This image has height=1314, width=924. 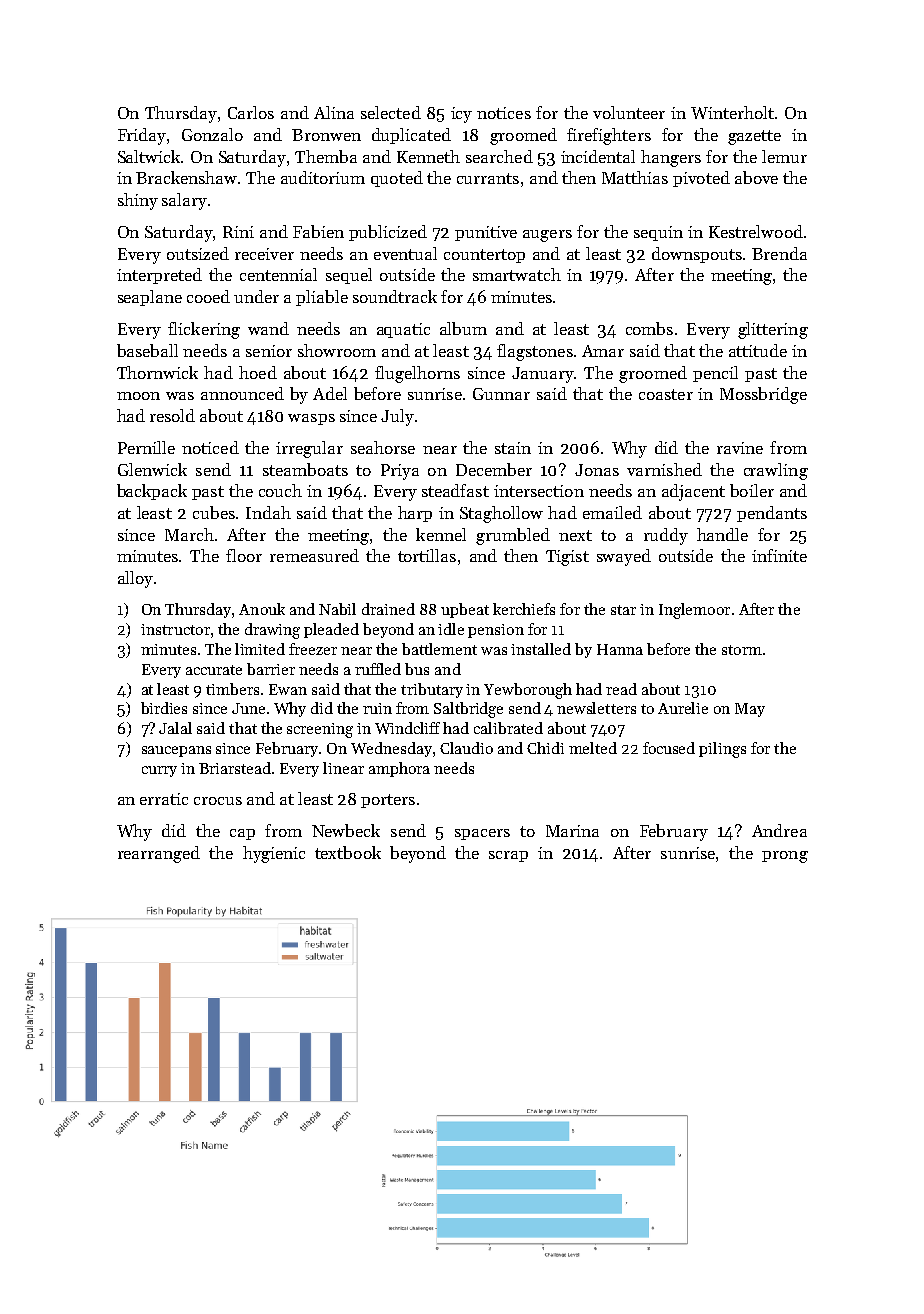 What do you see at coordinates (391, 112) in the image?
I see `selected` at bounding box center [391, 112].
